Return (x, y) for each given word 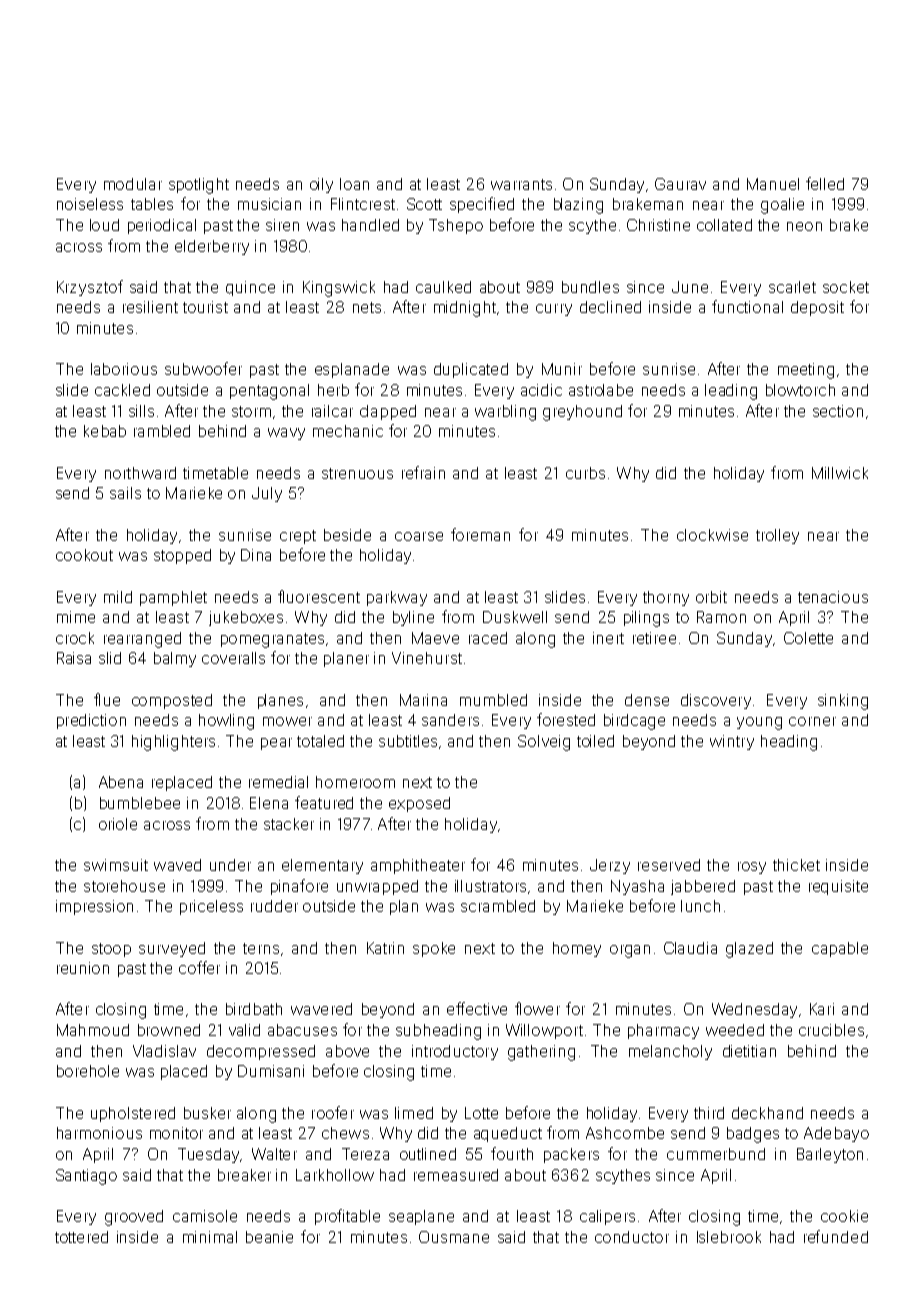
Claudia (690, 948)
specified (482, 205)
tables (152, 204)
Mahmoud (93, 1030)
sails (125, 493)
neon (804, 226)
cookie (844, 1216)
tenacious (833, 597)
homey (577, 949)
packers (571, 1155)
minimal (210, 1237)
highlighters (173, 743)
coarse (419, 536)
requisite (838, 887)
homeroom (355, 782)
